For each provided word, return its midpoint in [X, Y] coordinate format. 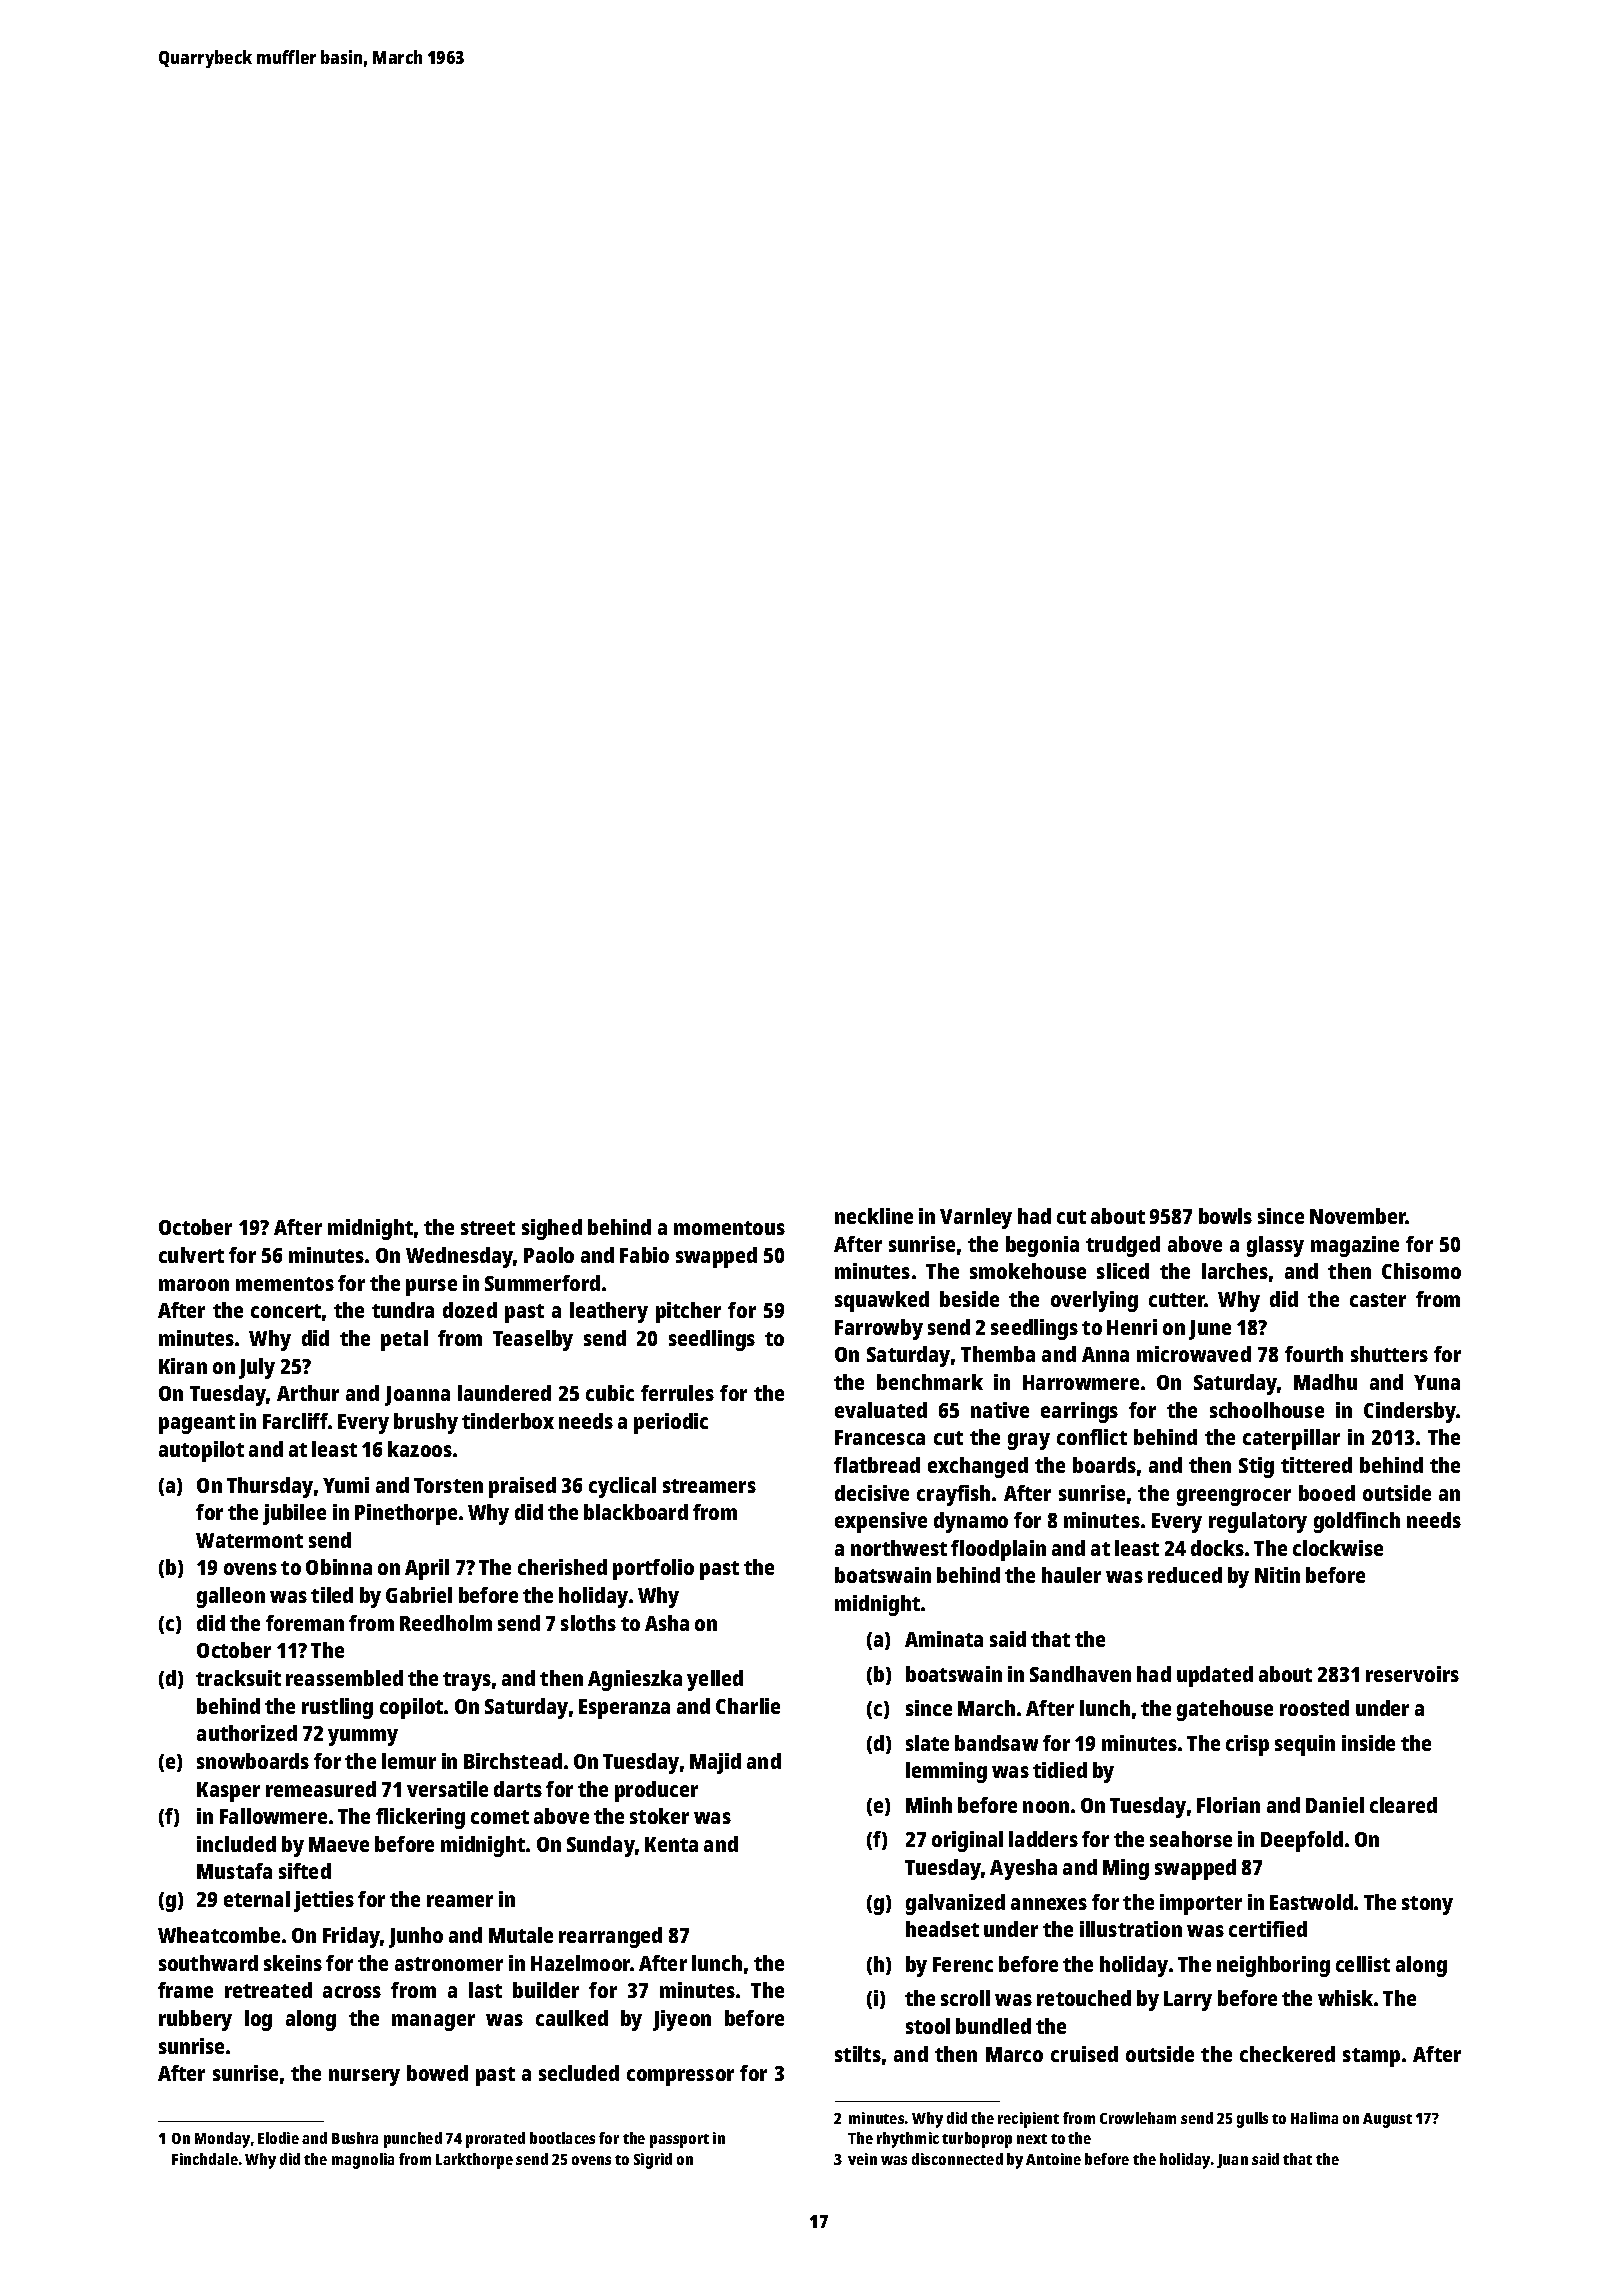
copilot [411, 1708]
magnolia [363, 2161]
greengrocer [1234, 1497]
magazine [1355, 1246]
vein [862, 2159]
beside [969, 1299]
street [488, 1228]
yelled [715, 1680]
